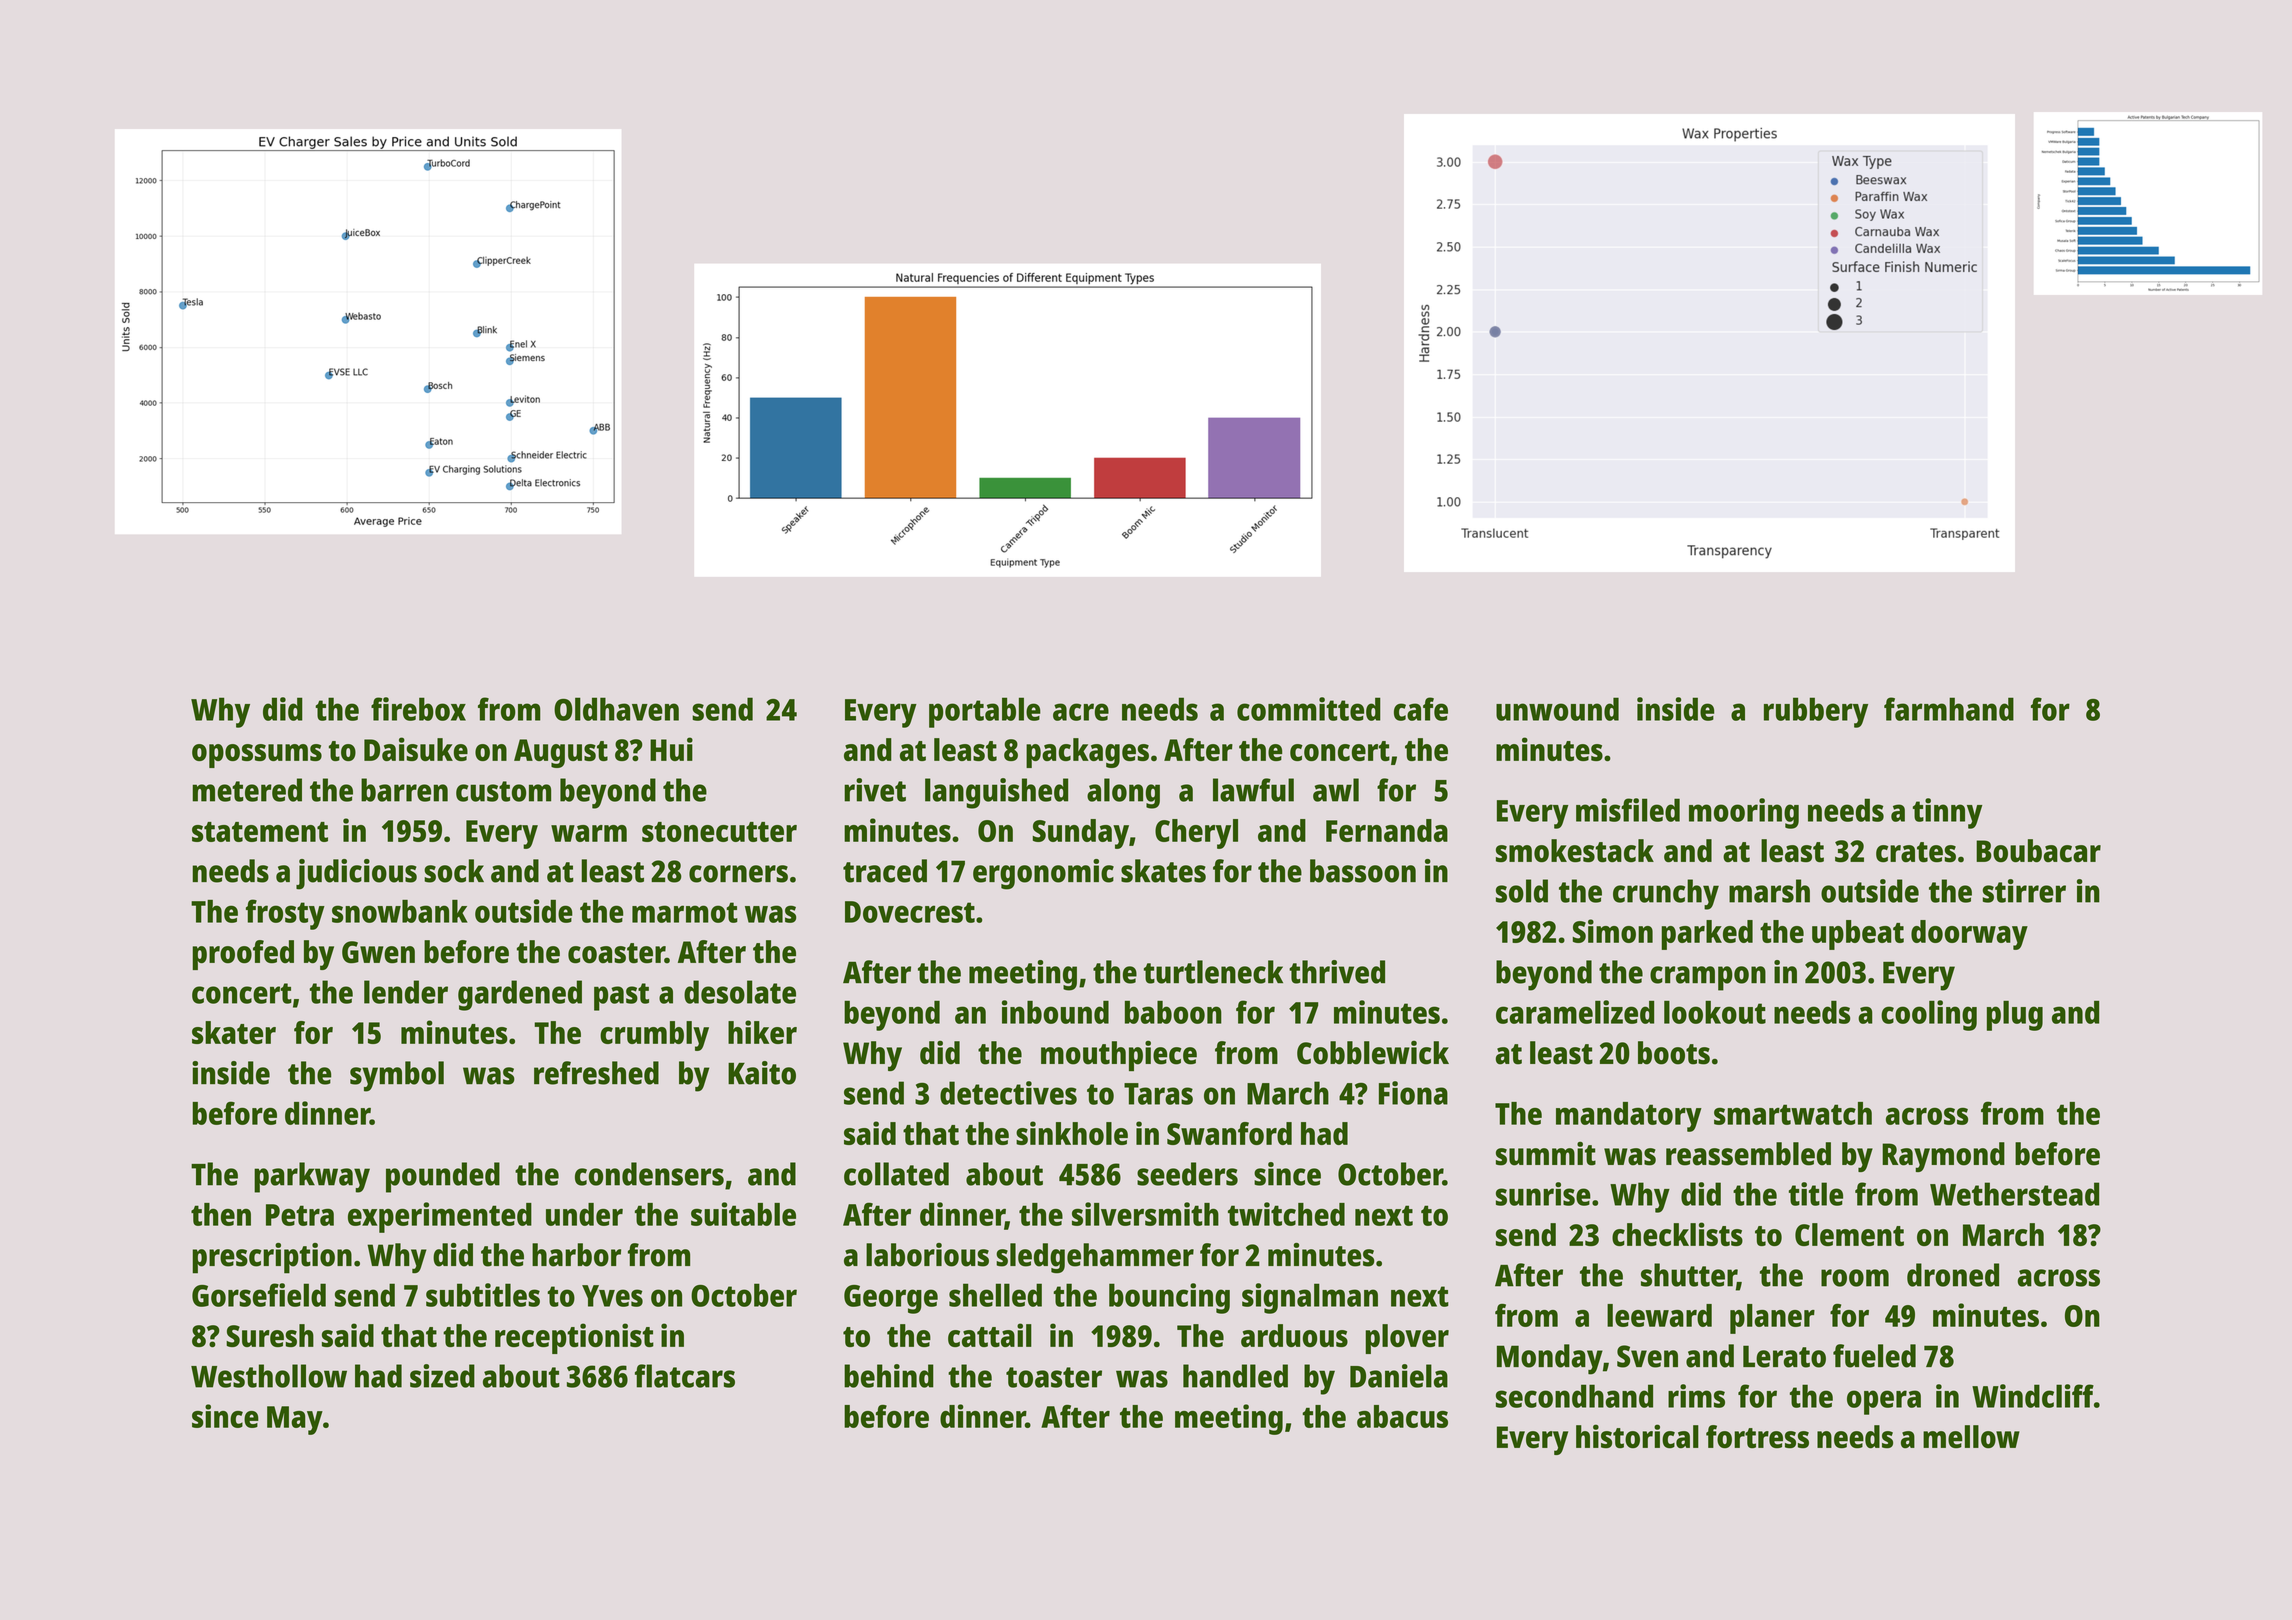 The image size is (2292, 1620). I want to click on tinny, so click(1947, 813).
